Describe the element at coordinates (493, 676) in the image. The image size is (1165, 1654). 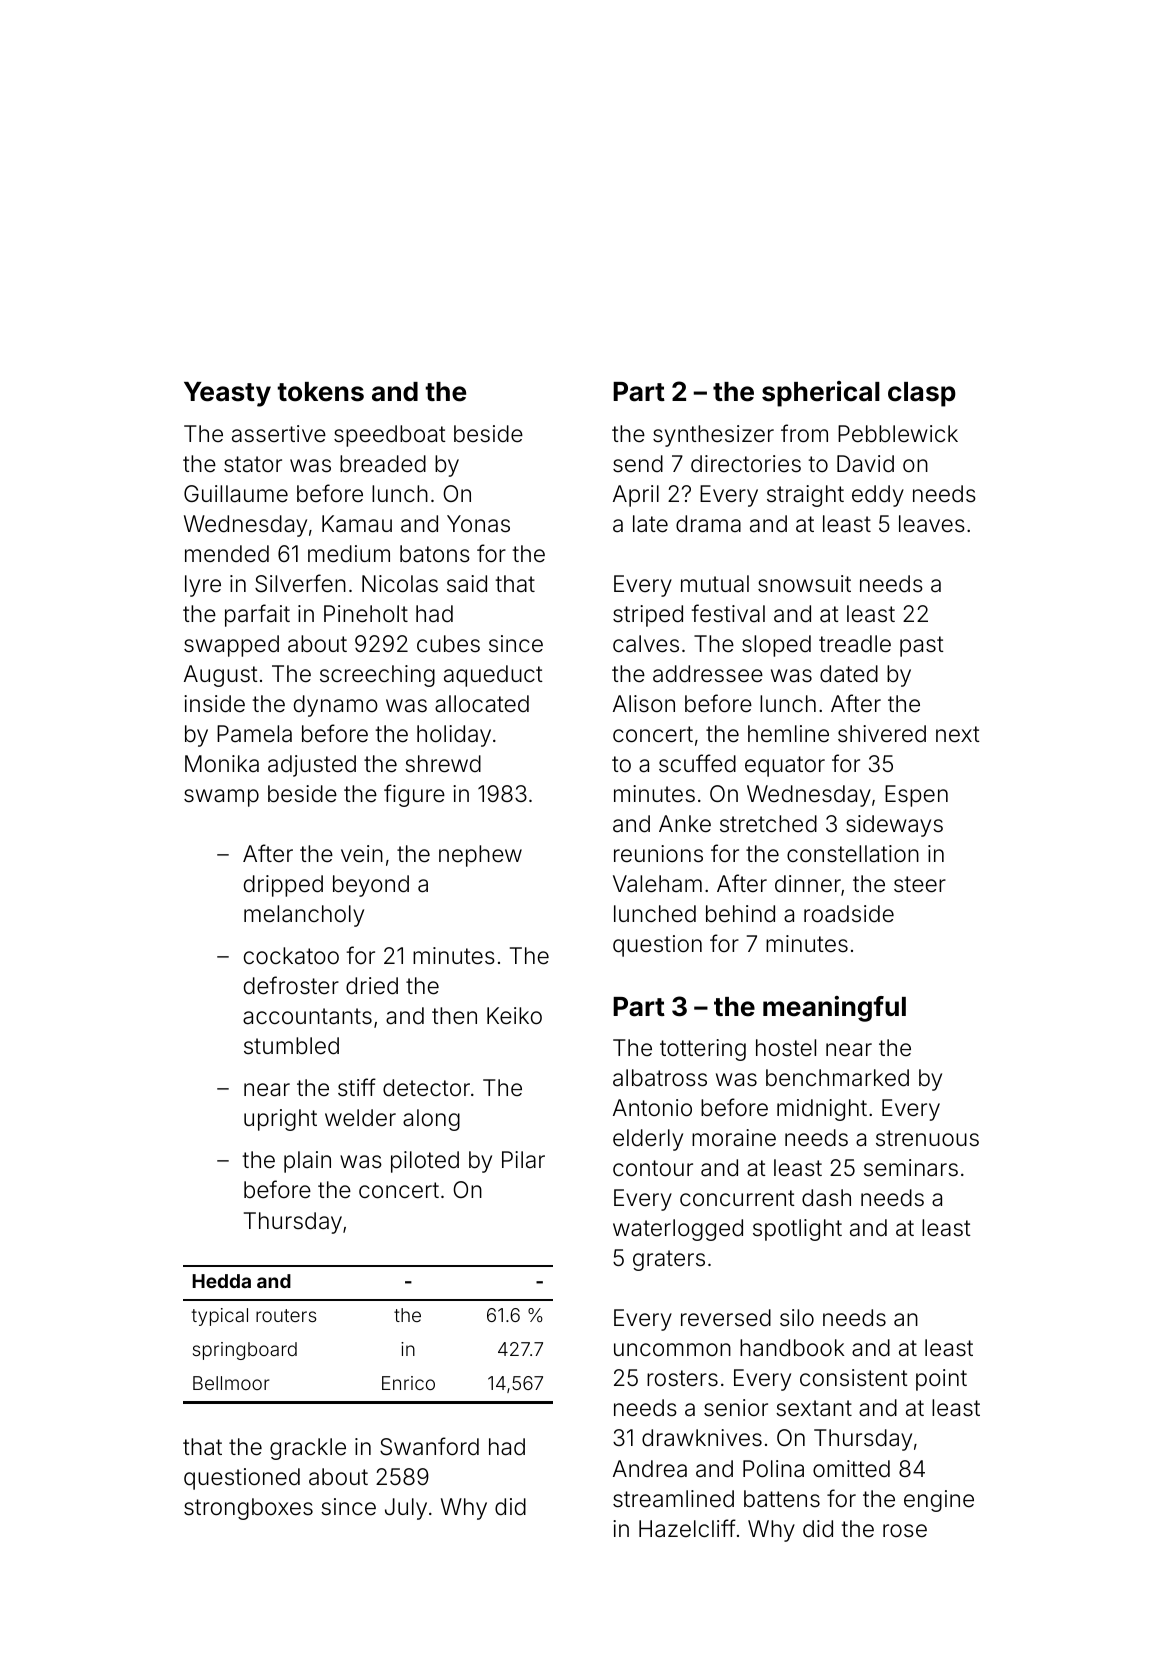
I see `aqueduct` at that location.
